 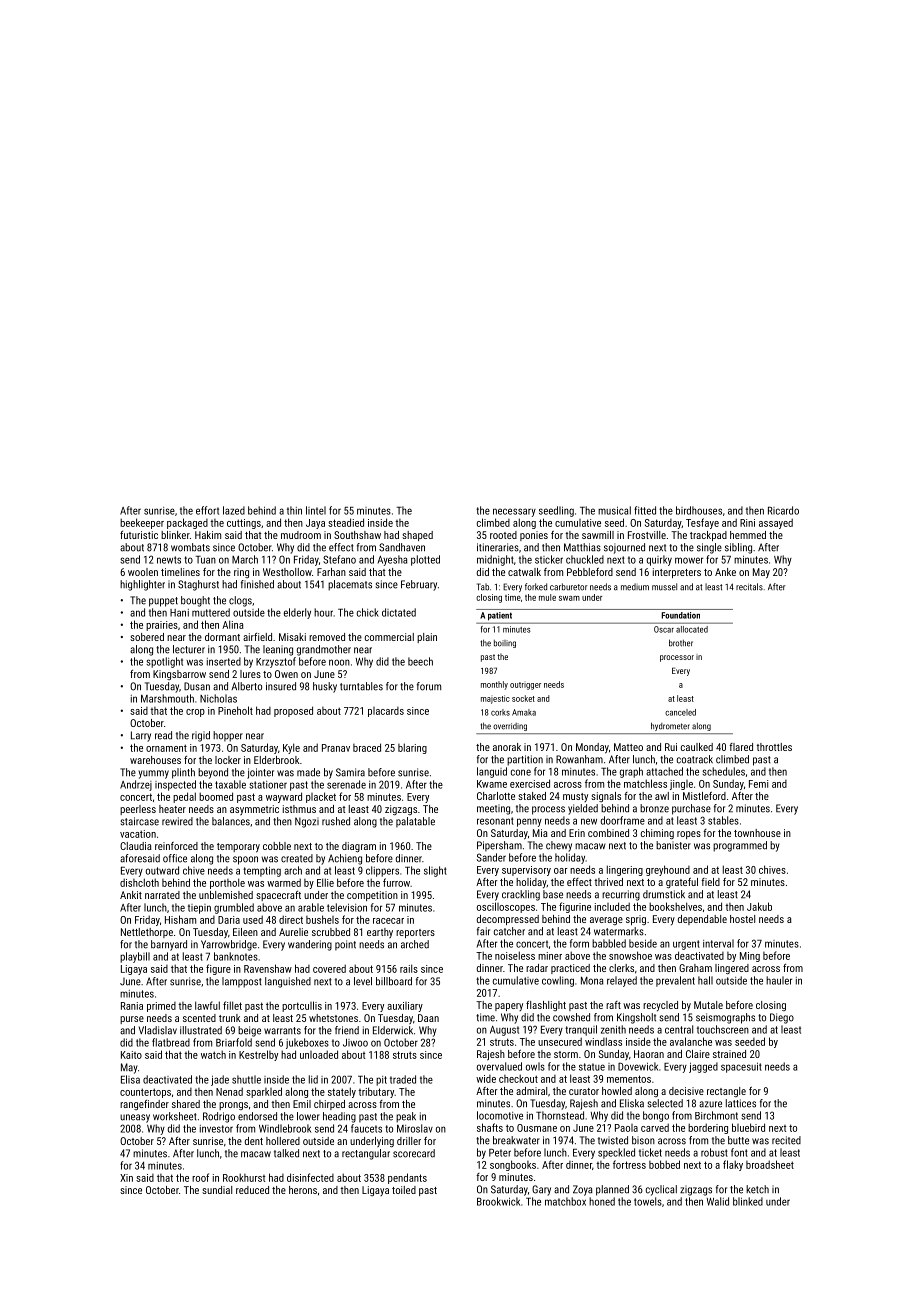 I want to click on sundial, so click(x=217, y=1190).
